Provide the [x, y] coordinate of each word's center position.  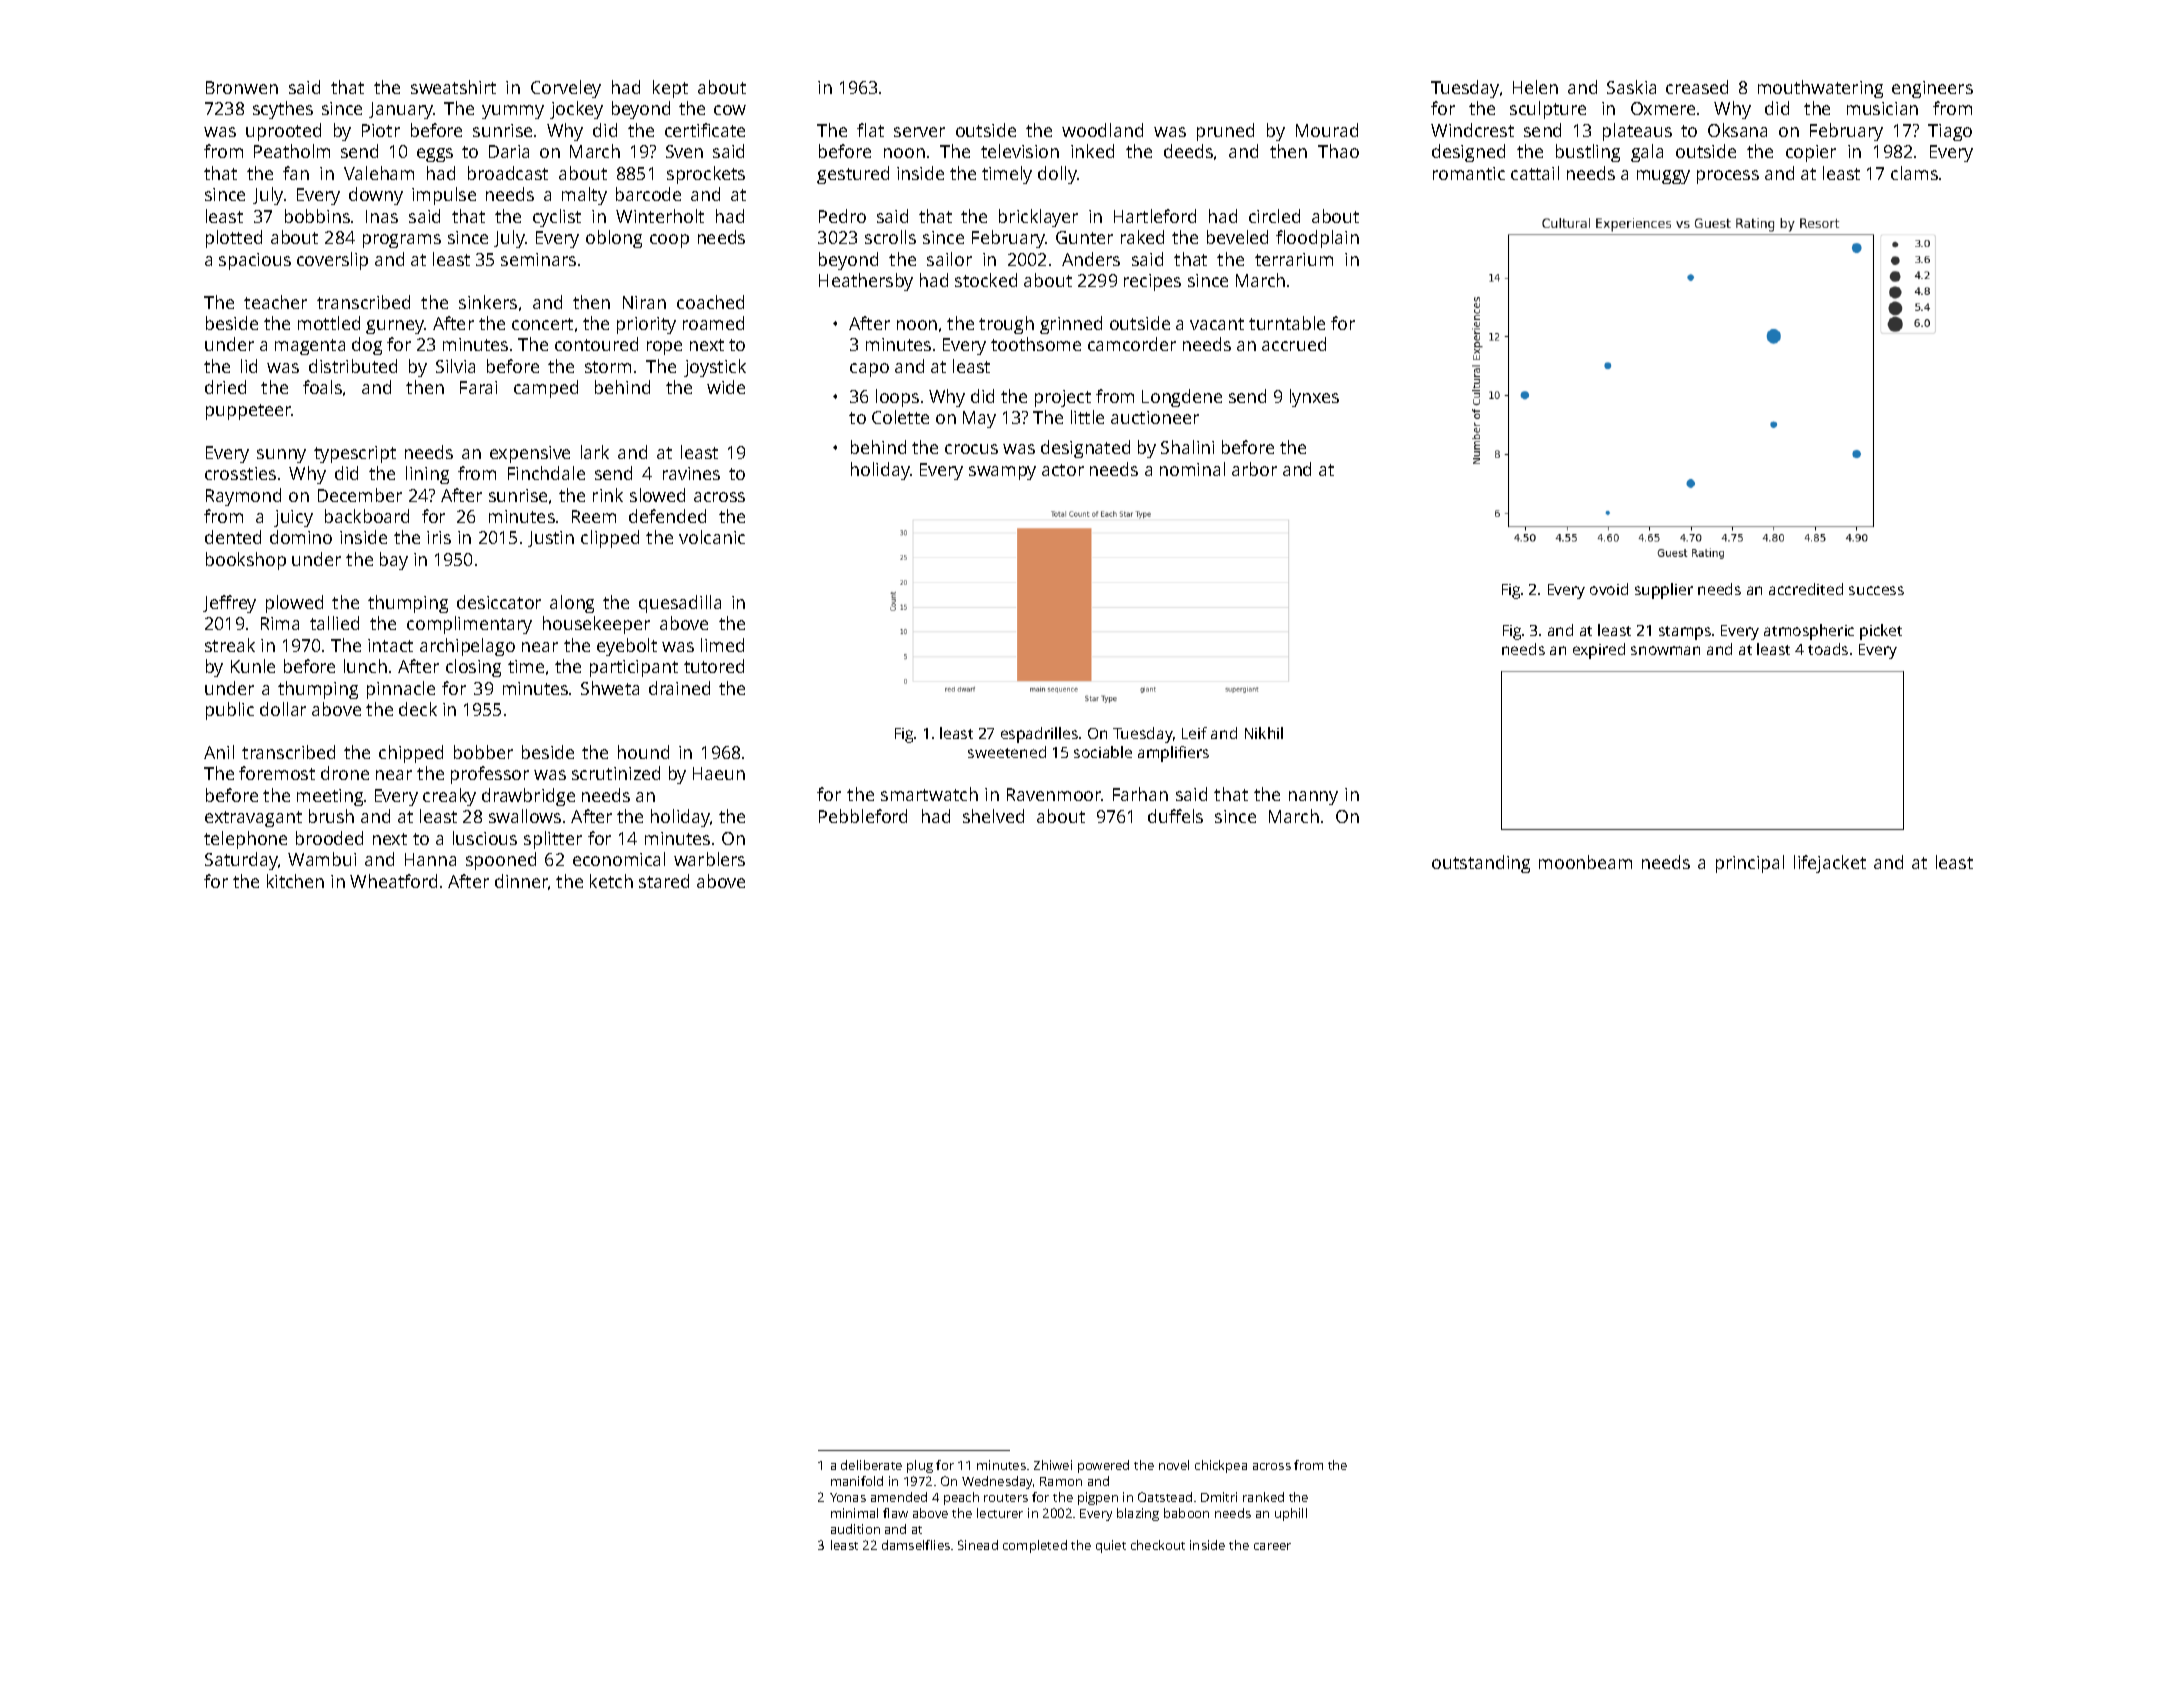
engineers [1932, 89]
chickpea [1221, 1466]
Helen [1535, 87]
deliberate [871, 1465]
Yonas [848, 1497]
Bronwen [242, 87]
